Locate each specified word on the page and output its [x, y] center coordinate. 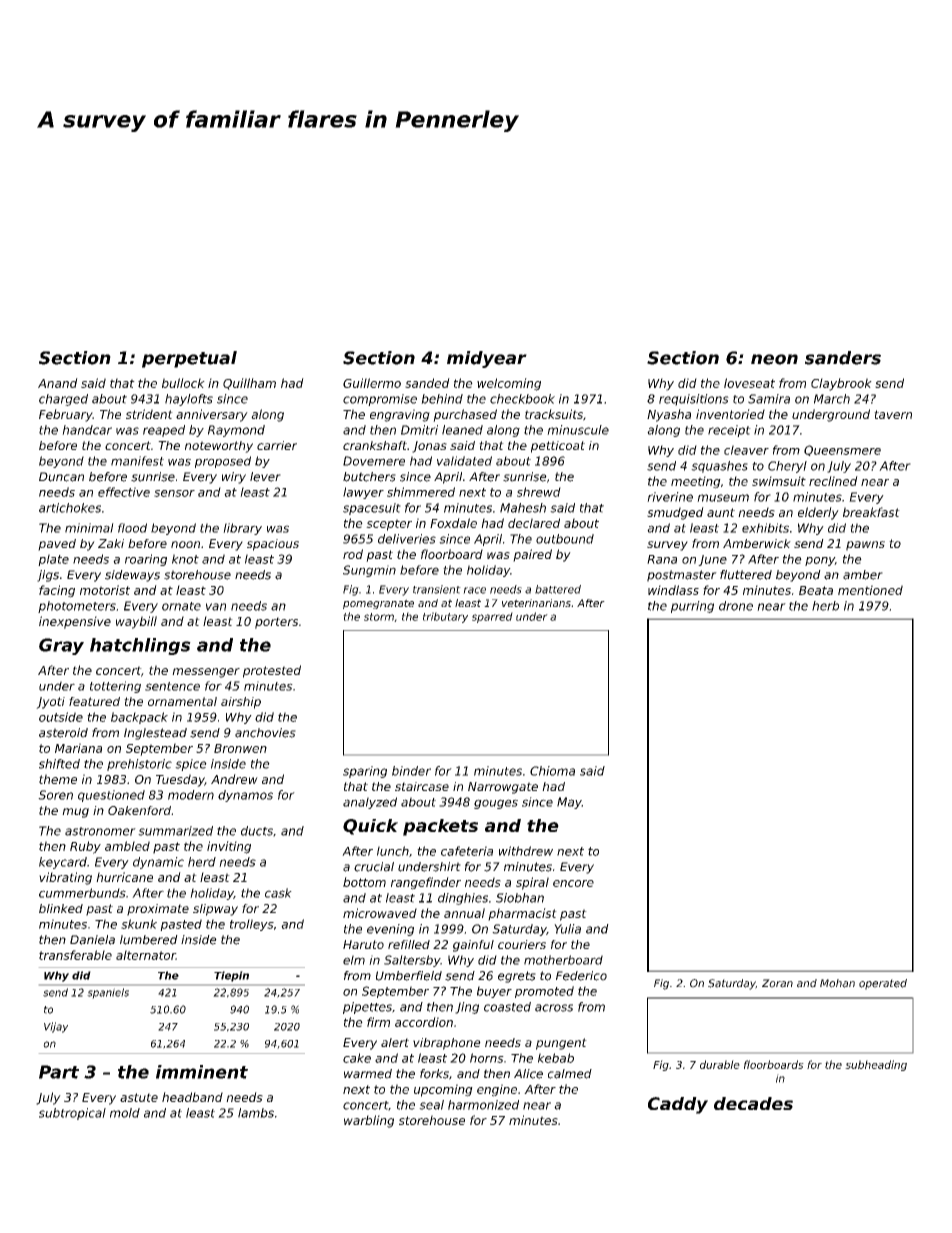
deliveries [407, 539]
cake [357, 1058]
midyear [487, 359]
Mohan [837, 983]
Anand [58, 383]
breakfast [871, 512]
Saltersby [412, 961]
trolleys [252, 925]
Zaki [111, 543]
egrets [517, 977]
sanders [843, 358]
